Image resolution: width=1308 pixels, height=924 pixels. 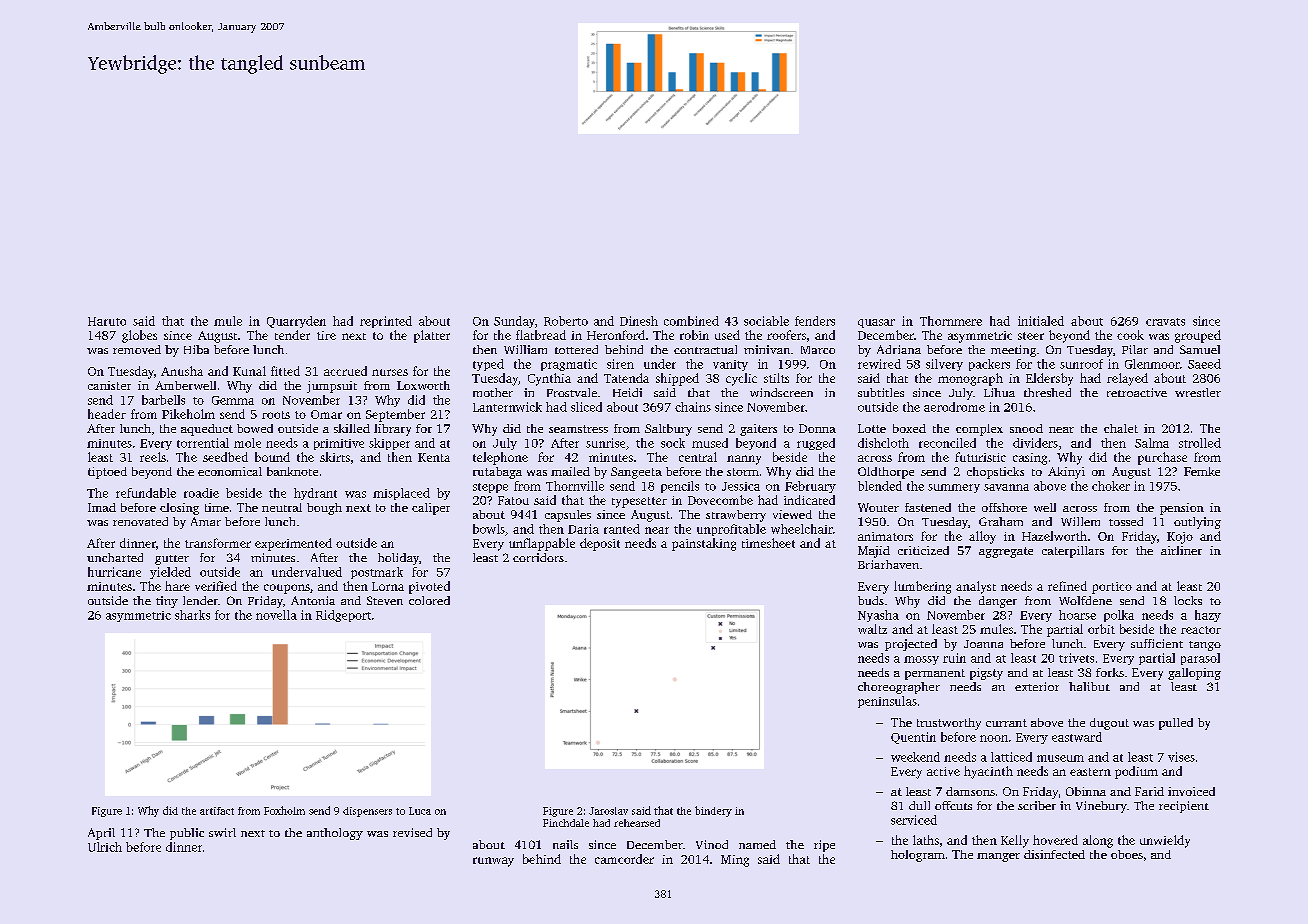 I want to click on flatbread, so click(x=541, y=335).
